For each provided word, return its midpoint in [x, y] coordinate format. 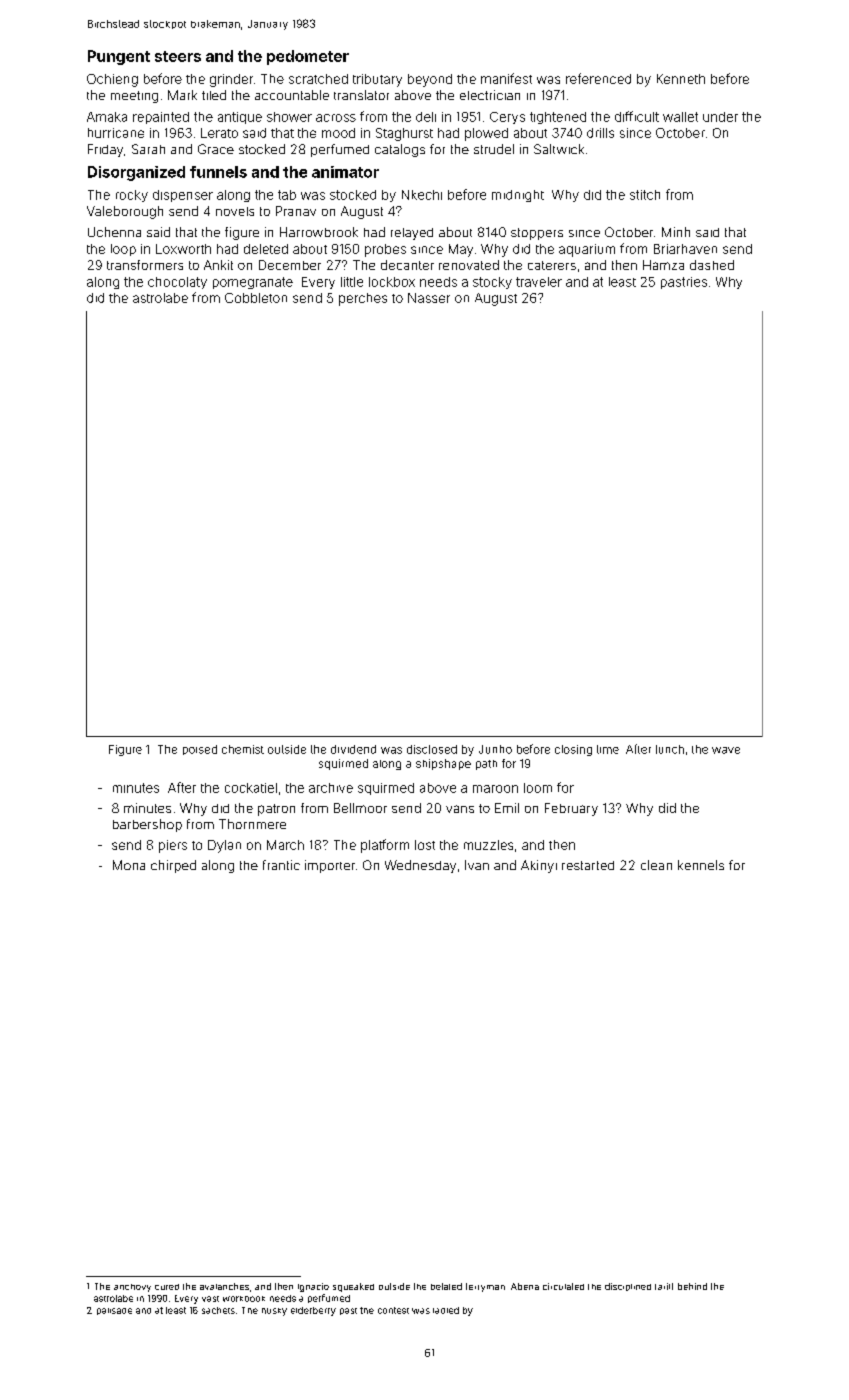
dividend [353, 749]
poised [200, 750]
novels [235, 211]
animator [345, 172]
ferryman [485, 1287]
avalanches [224, 1286]
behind [692, 1286]
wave [726, 750]
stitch [645, 195]
